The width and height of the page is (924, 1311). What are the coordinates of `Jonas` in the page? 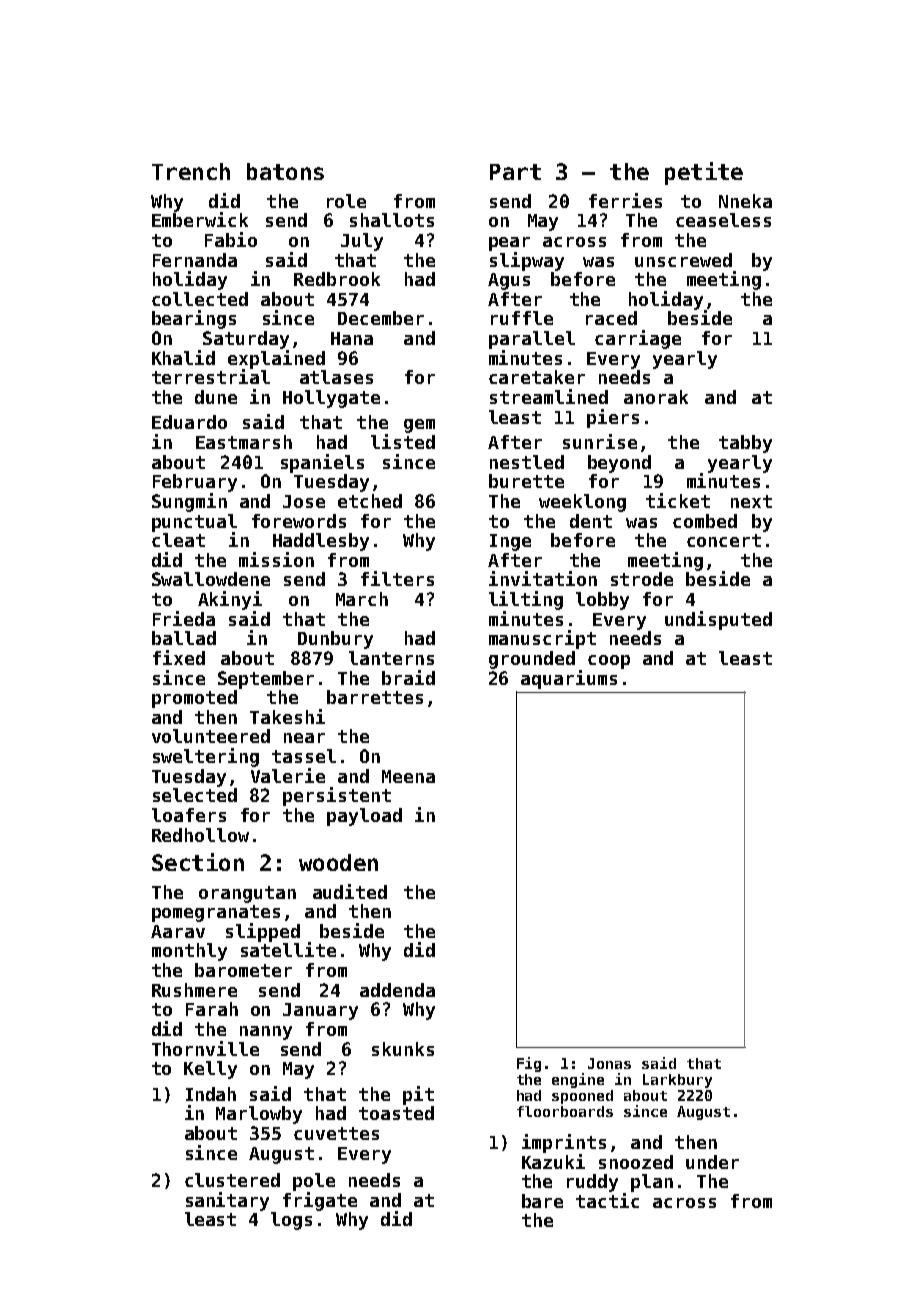 It's located at (609, 1063).
